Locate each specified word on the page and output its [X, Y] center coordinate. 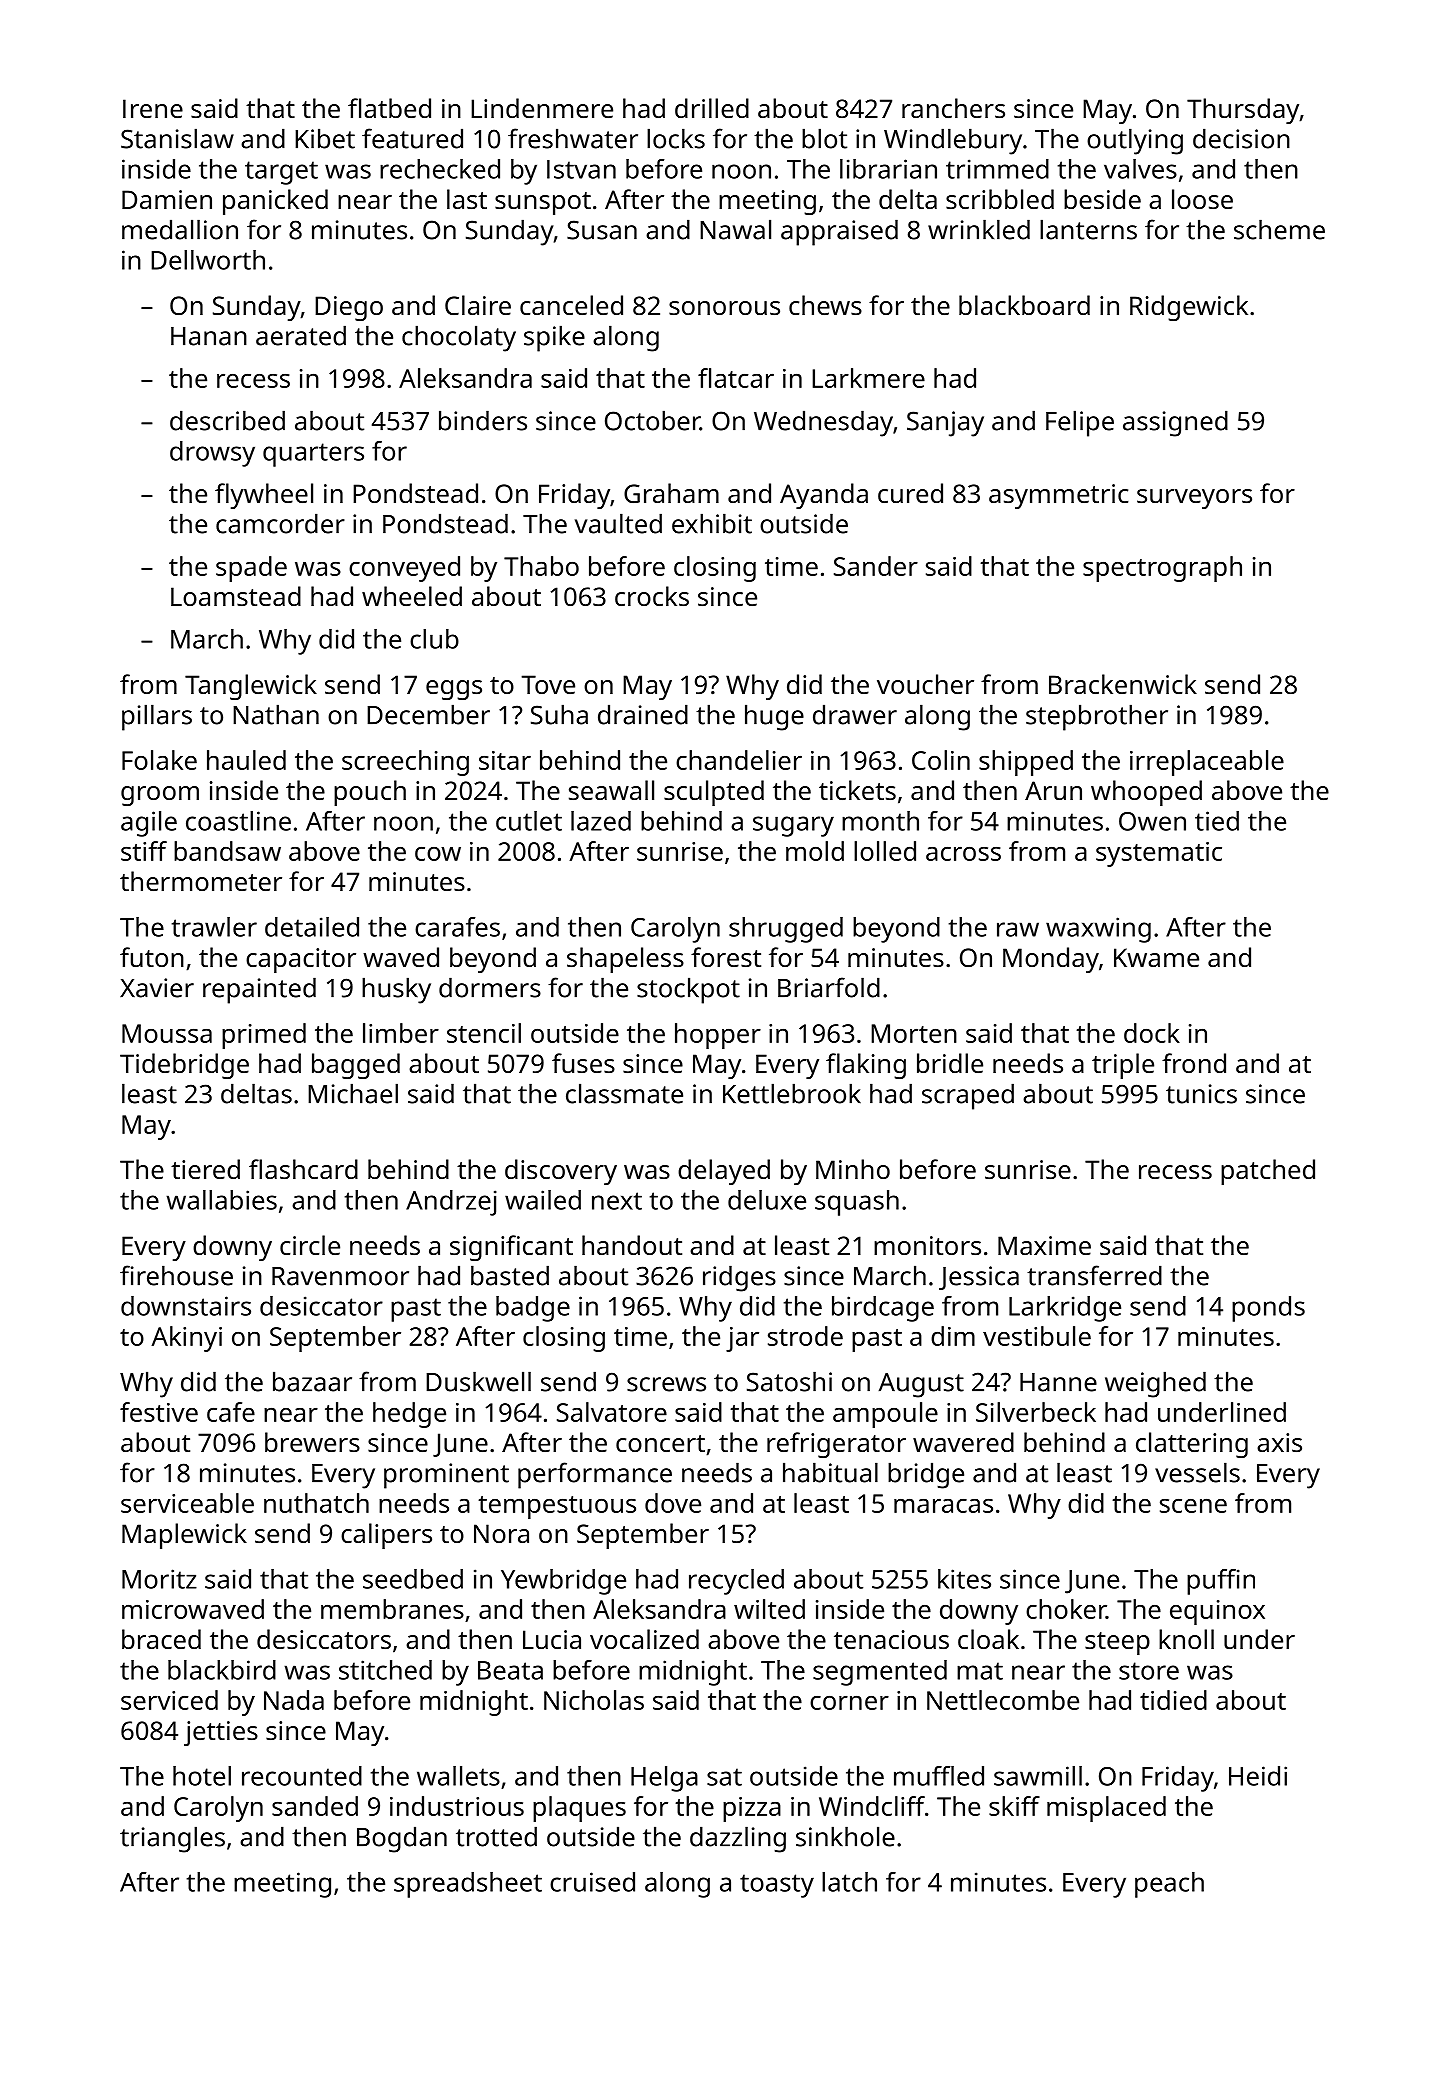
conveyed [404, 569]
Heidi [1258, 1776]
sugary [793, 826]
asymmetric [1059, 496]
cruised [592, 1882]
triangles [172, 1839]
